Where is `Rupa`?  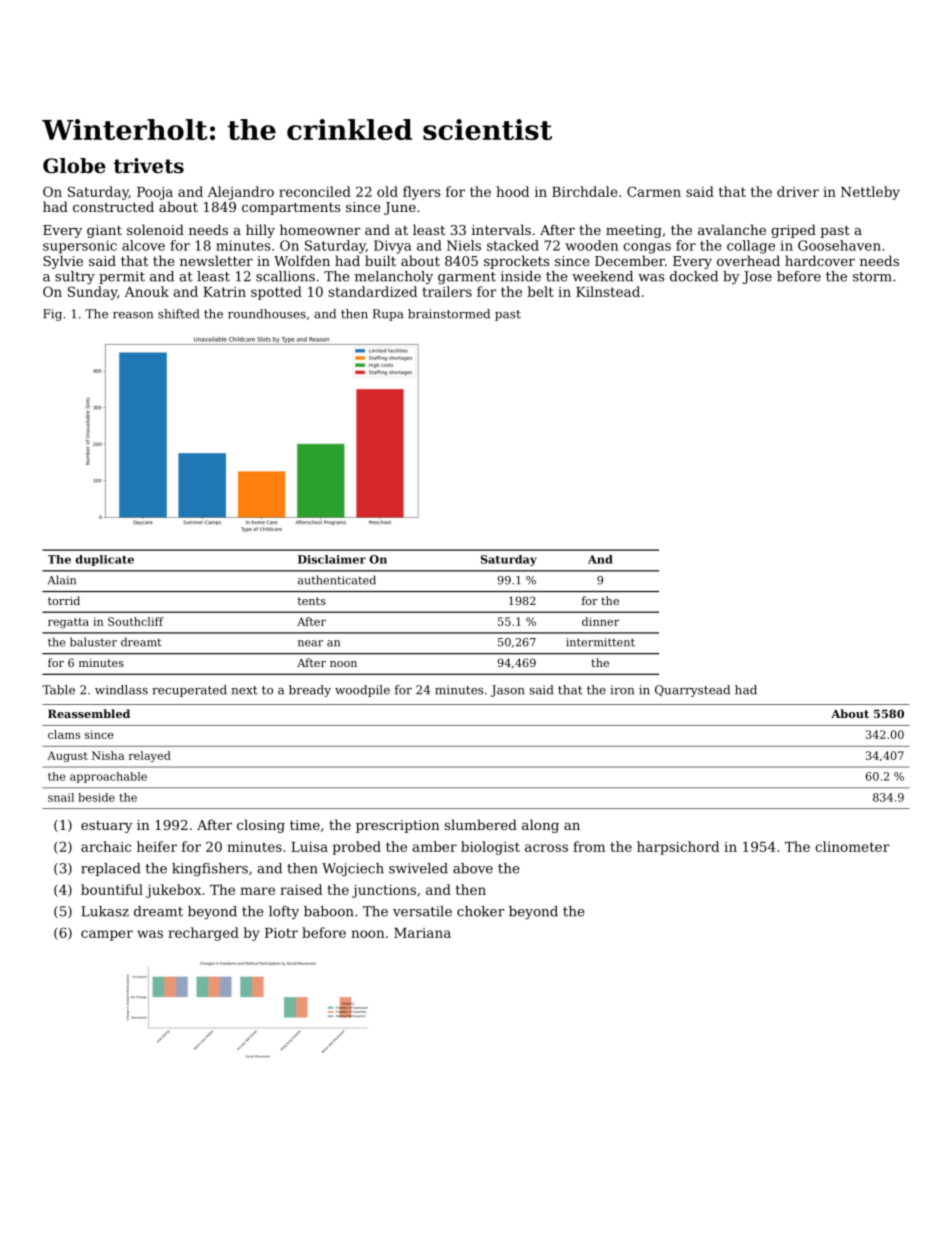 Rupa is located at coordinates (388, 315).
